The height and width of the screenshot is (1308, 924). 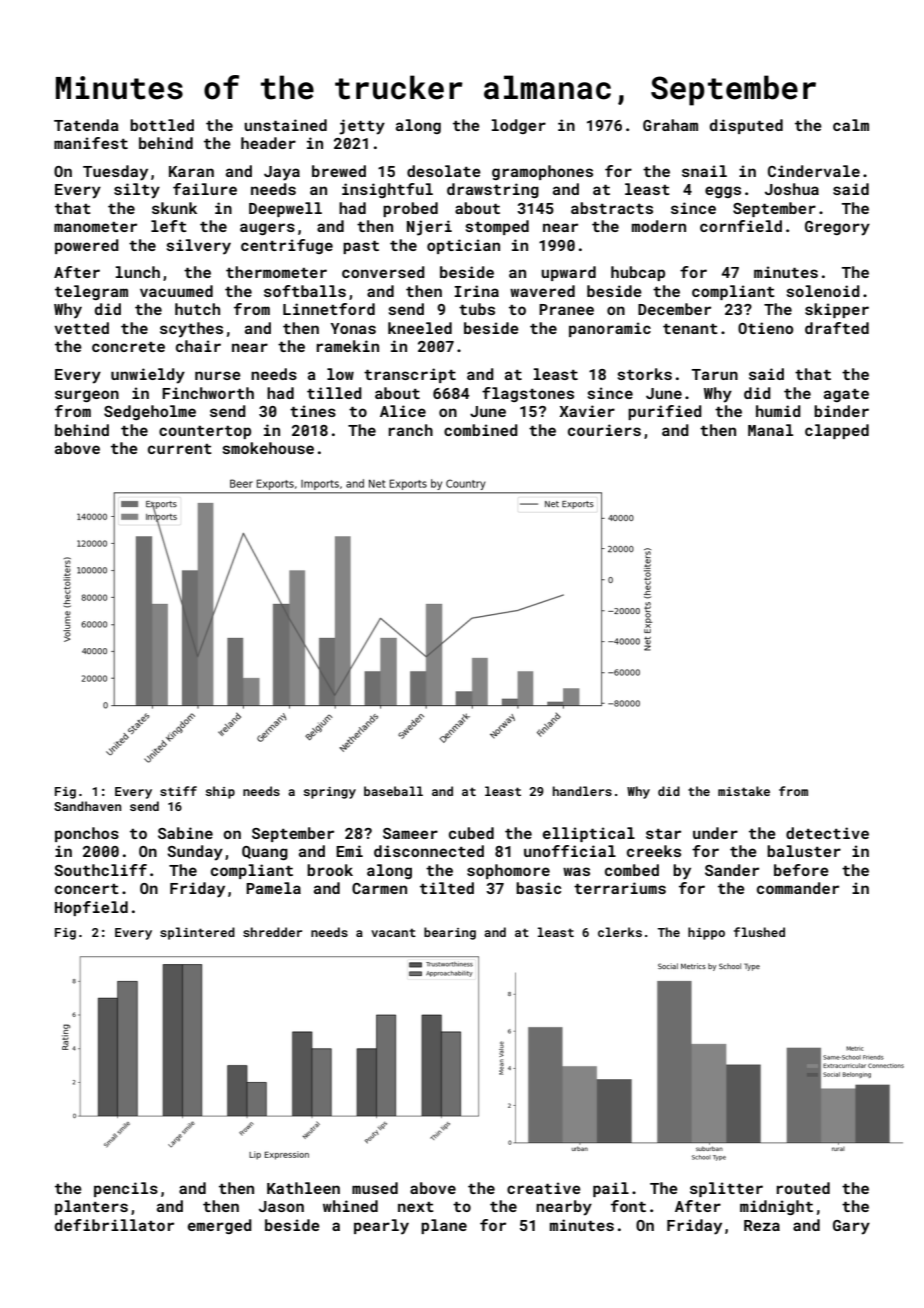 What do you see at coordinates (87, 834) in the screenshot?
I see `ponchos` at bounding box center [87, 834].
